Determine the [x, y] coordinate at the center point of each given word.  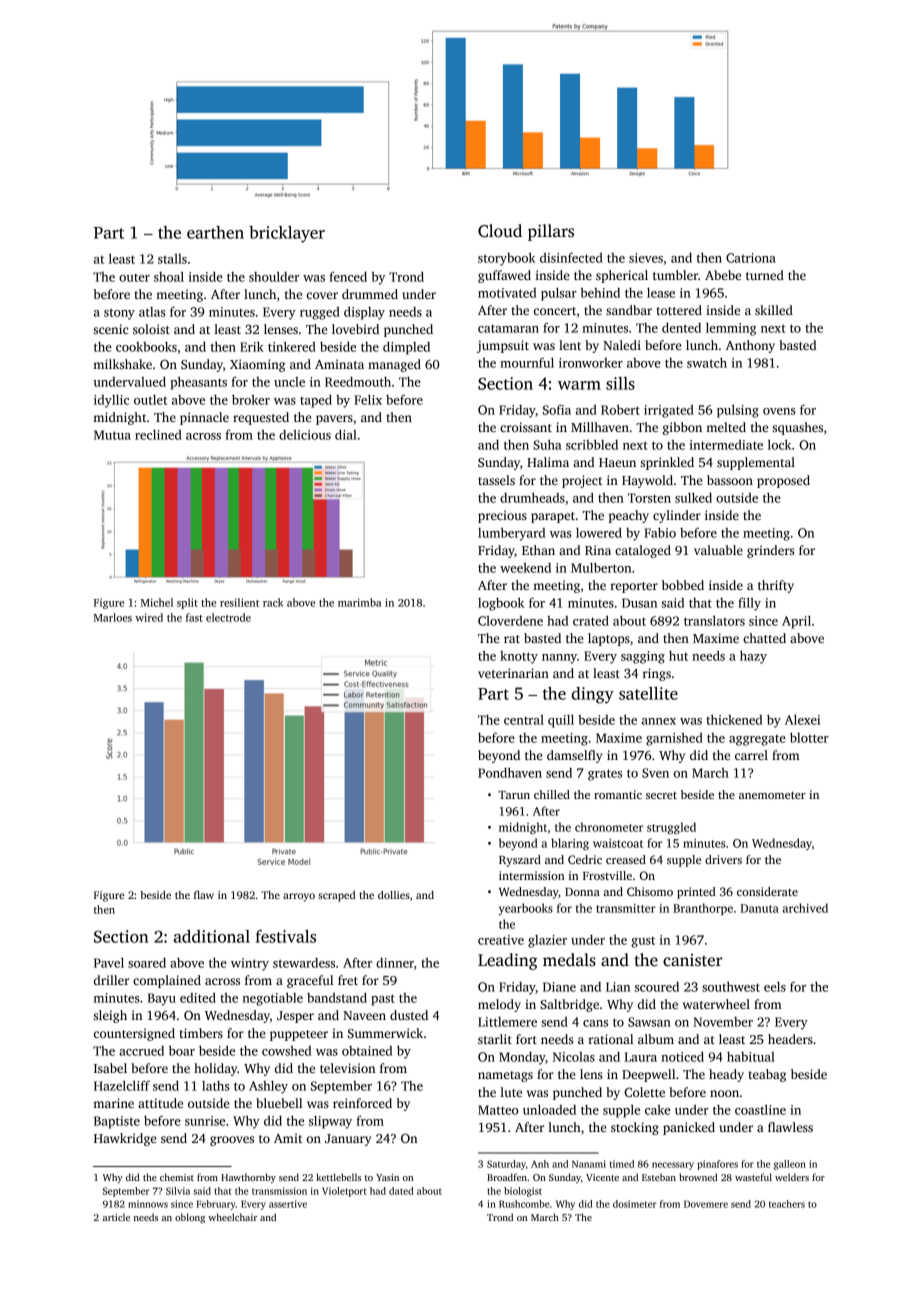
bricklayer [287, 234]
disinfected [571, 257]
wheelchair [232, 1217]
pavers [334, 420]
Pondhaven [510, 772]
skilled [774, 310]
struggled [671, 828]
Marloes [113, 617]
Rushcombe [524, 1204]
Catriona [751, 258]
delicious [305, 435]
